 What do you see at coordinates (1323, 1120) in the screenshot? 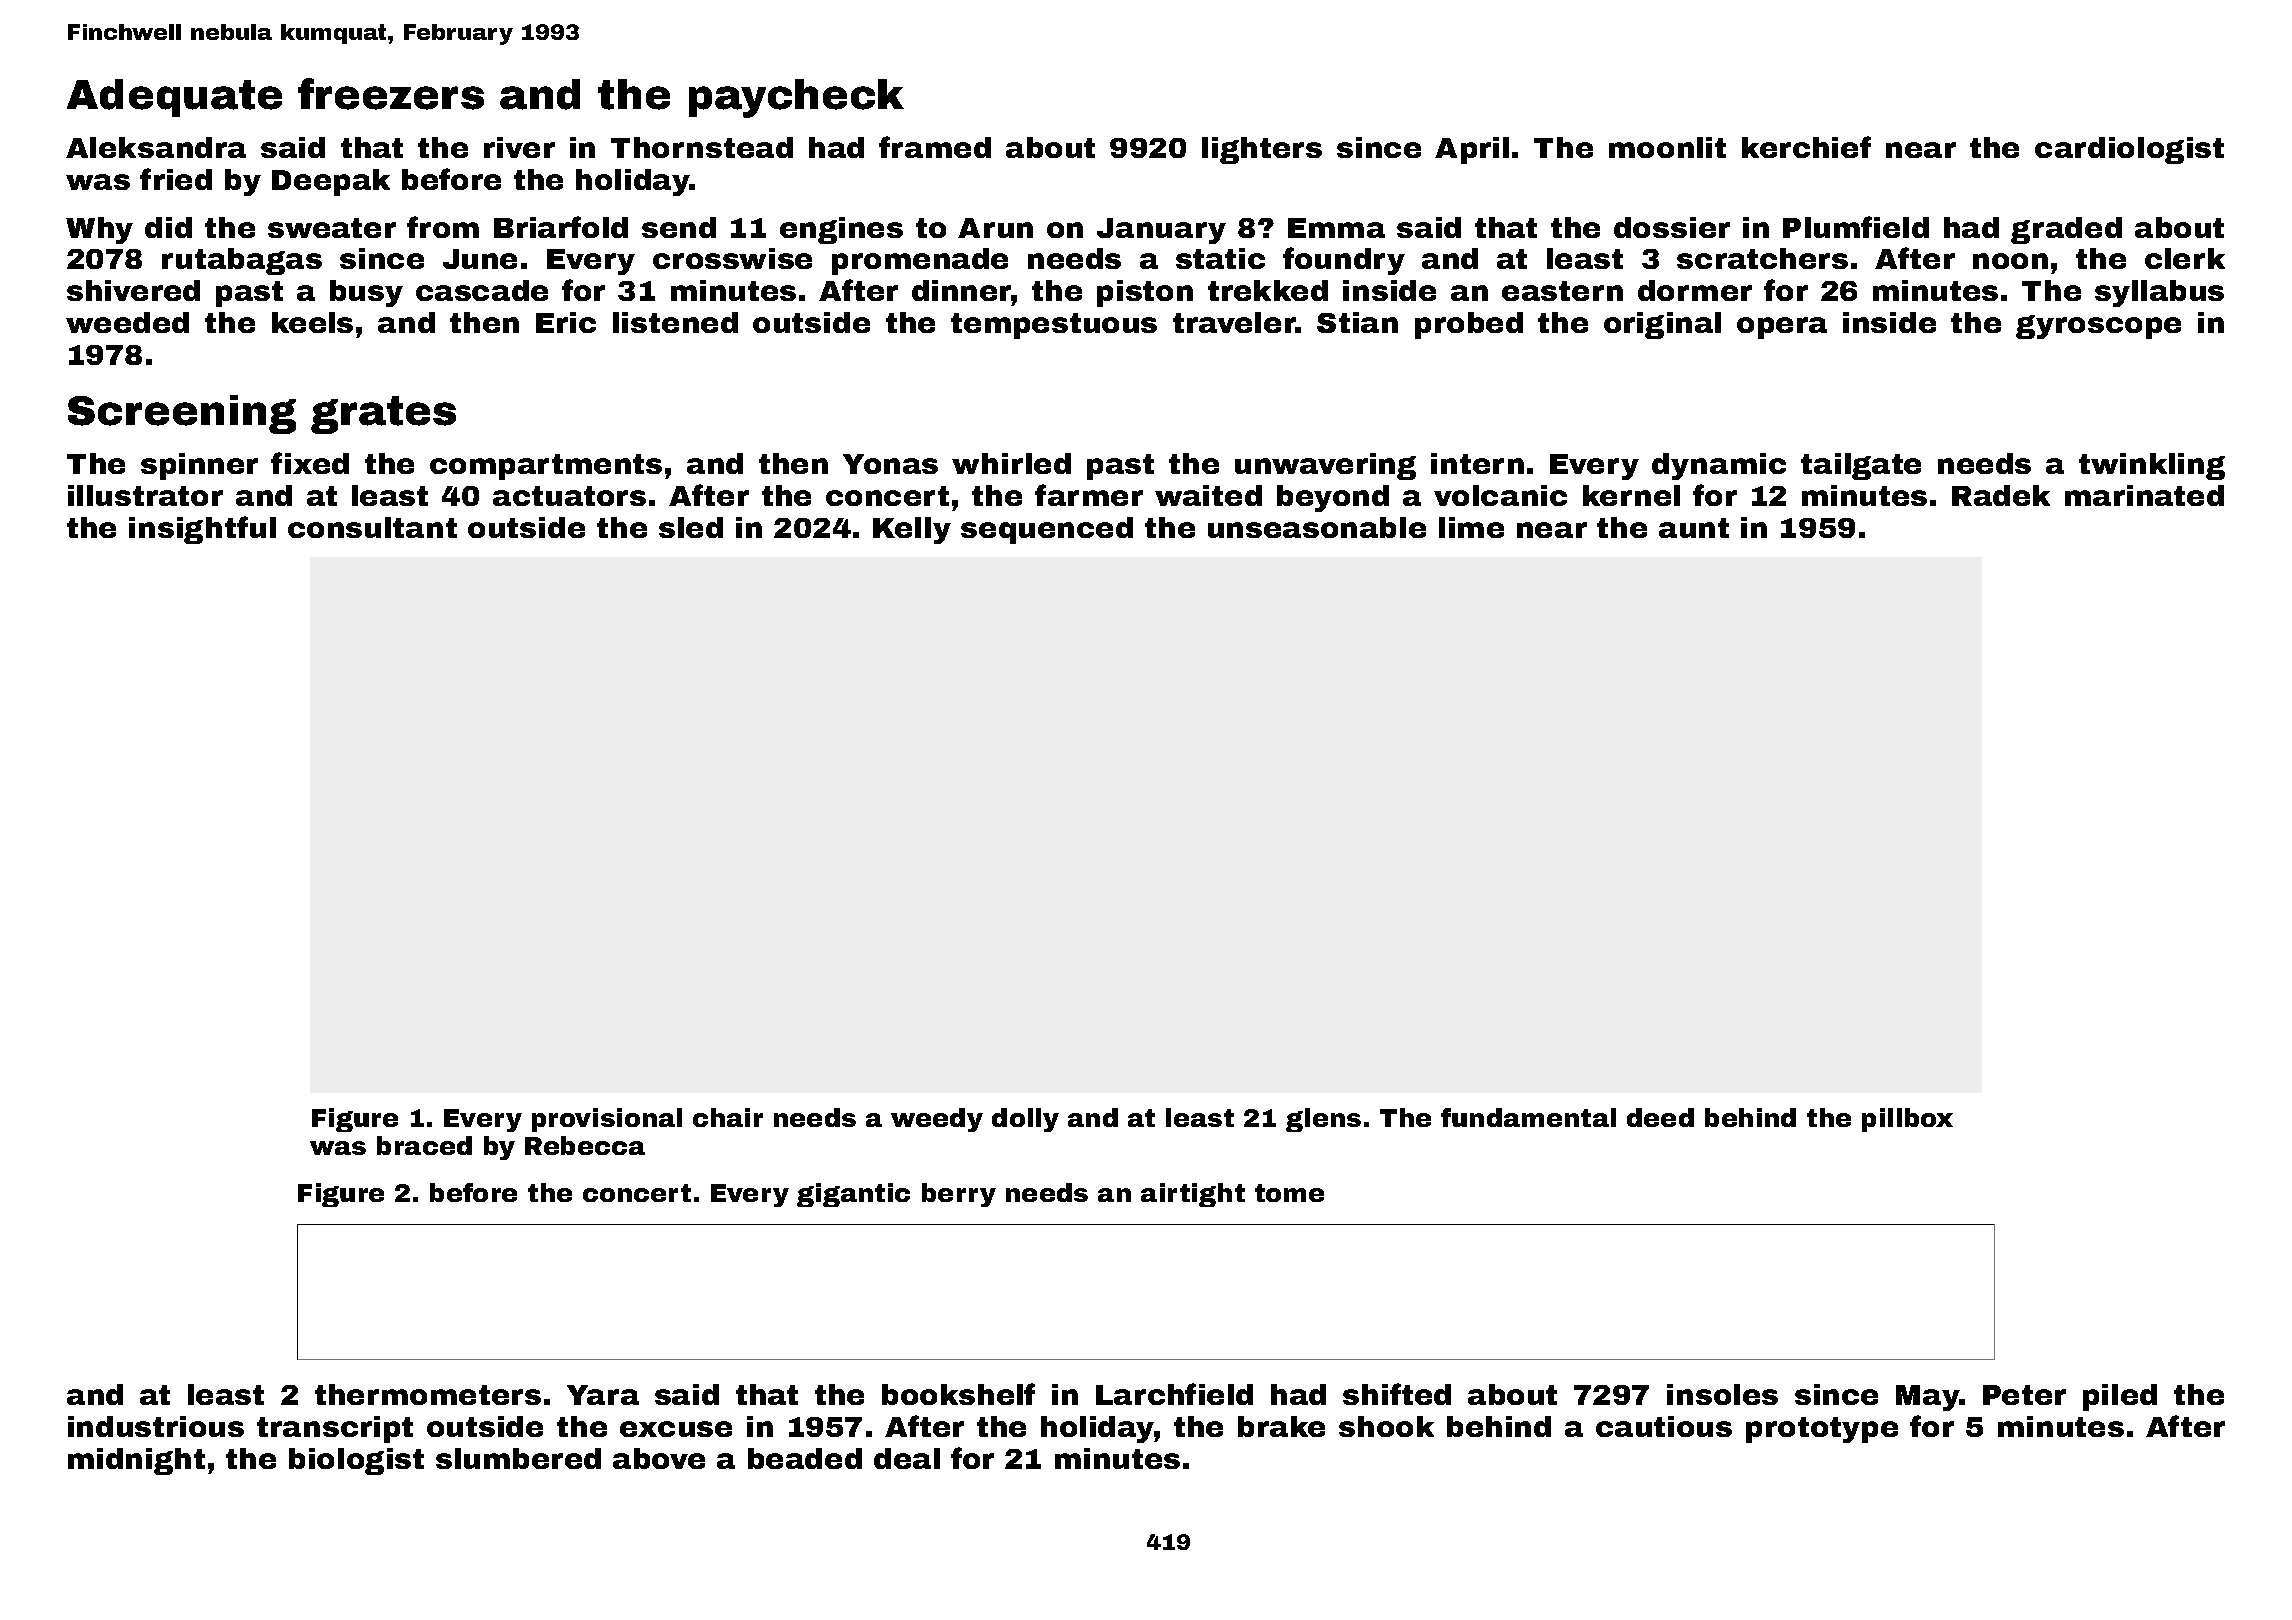
I see `glens` at bounding box center [1323, 1120].
